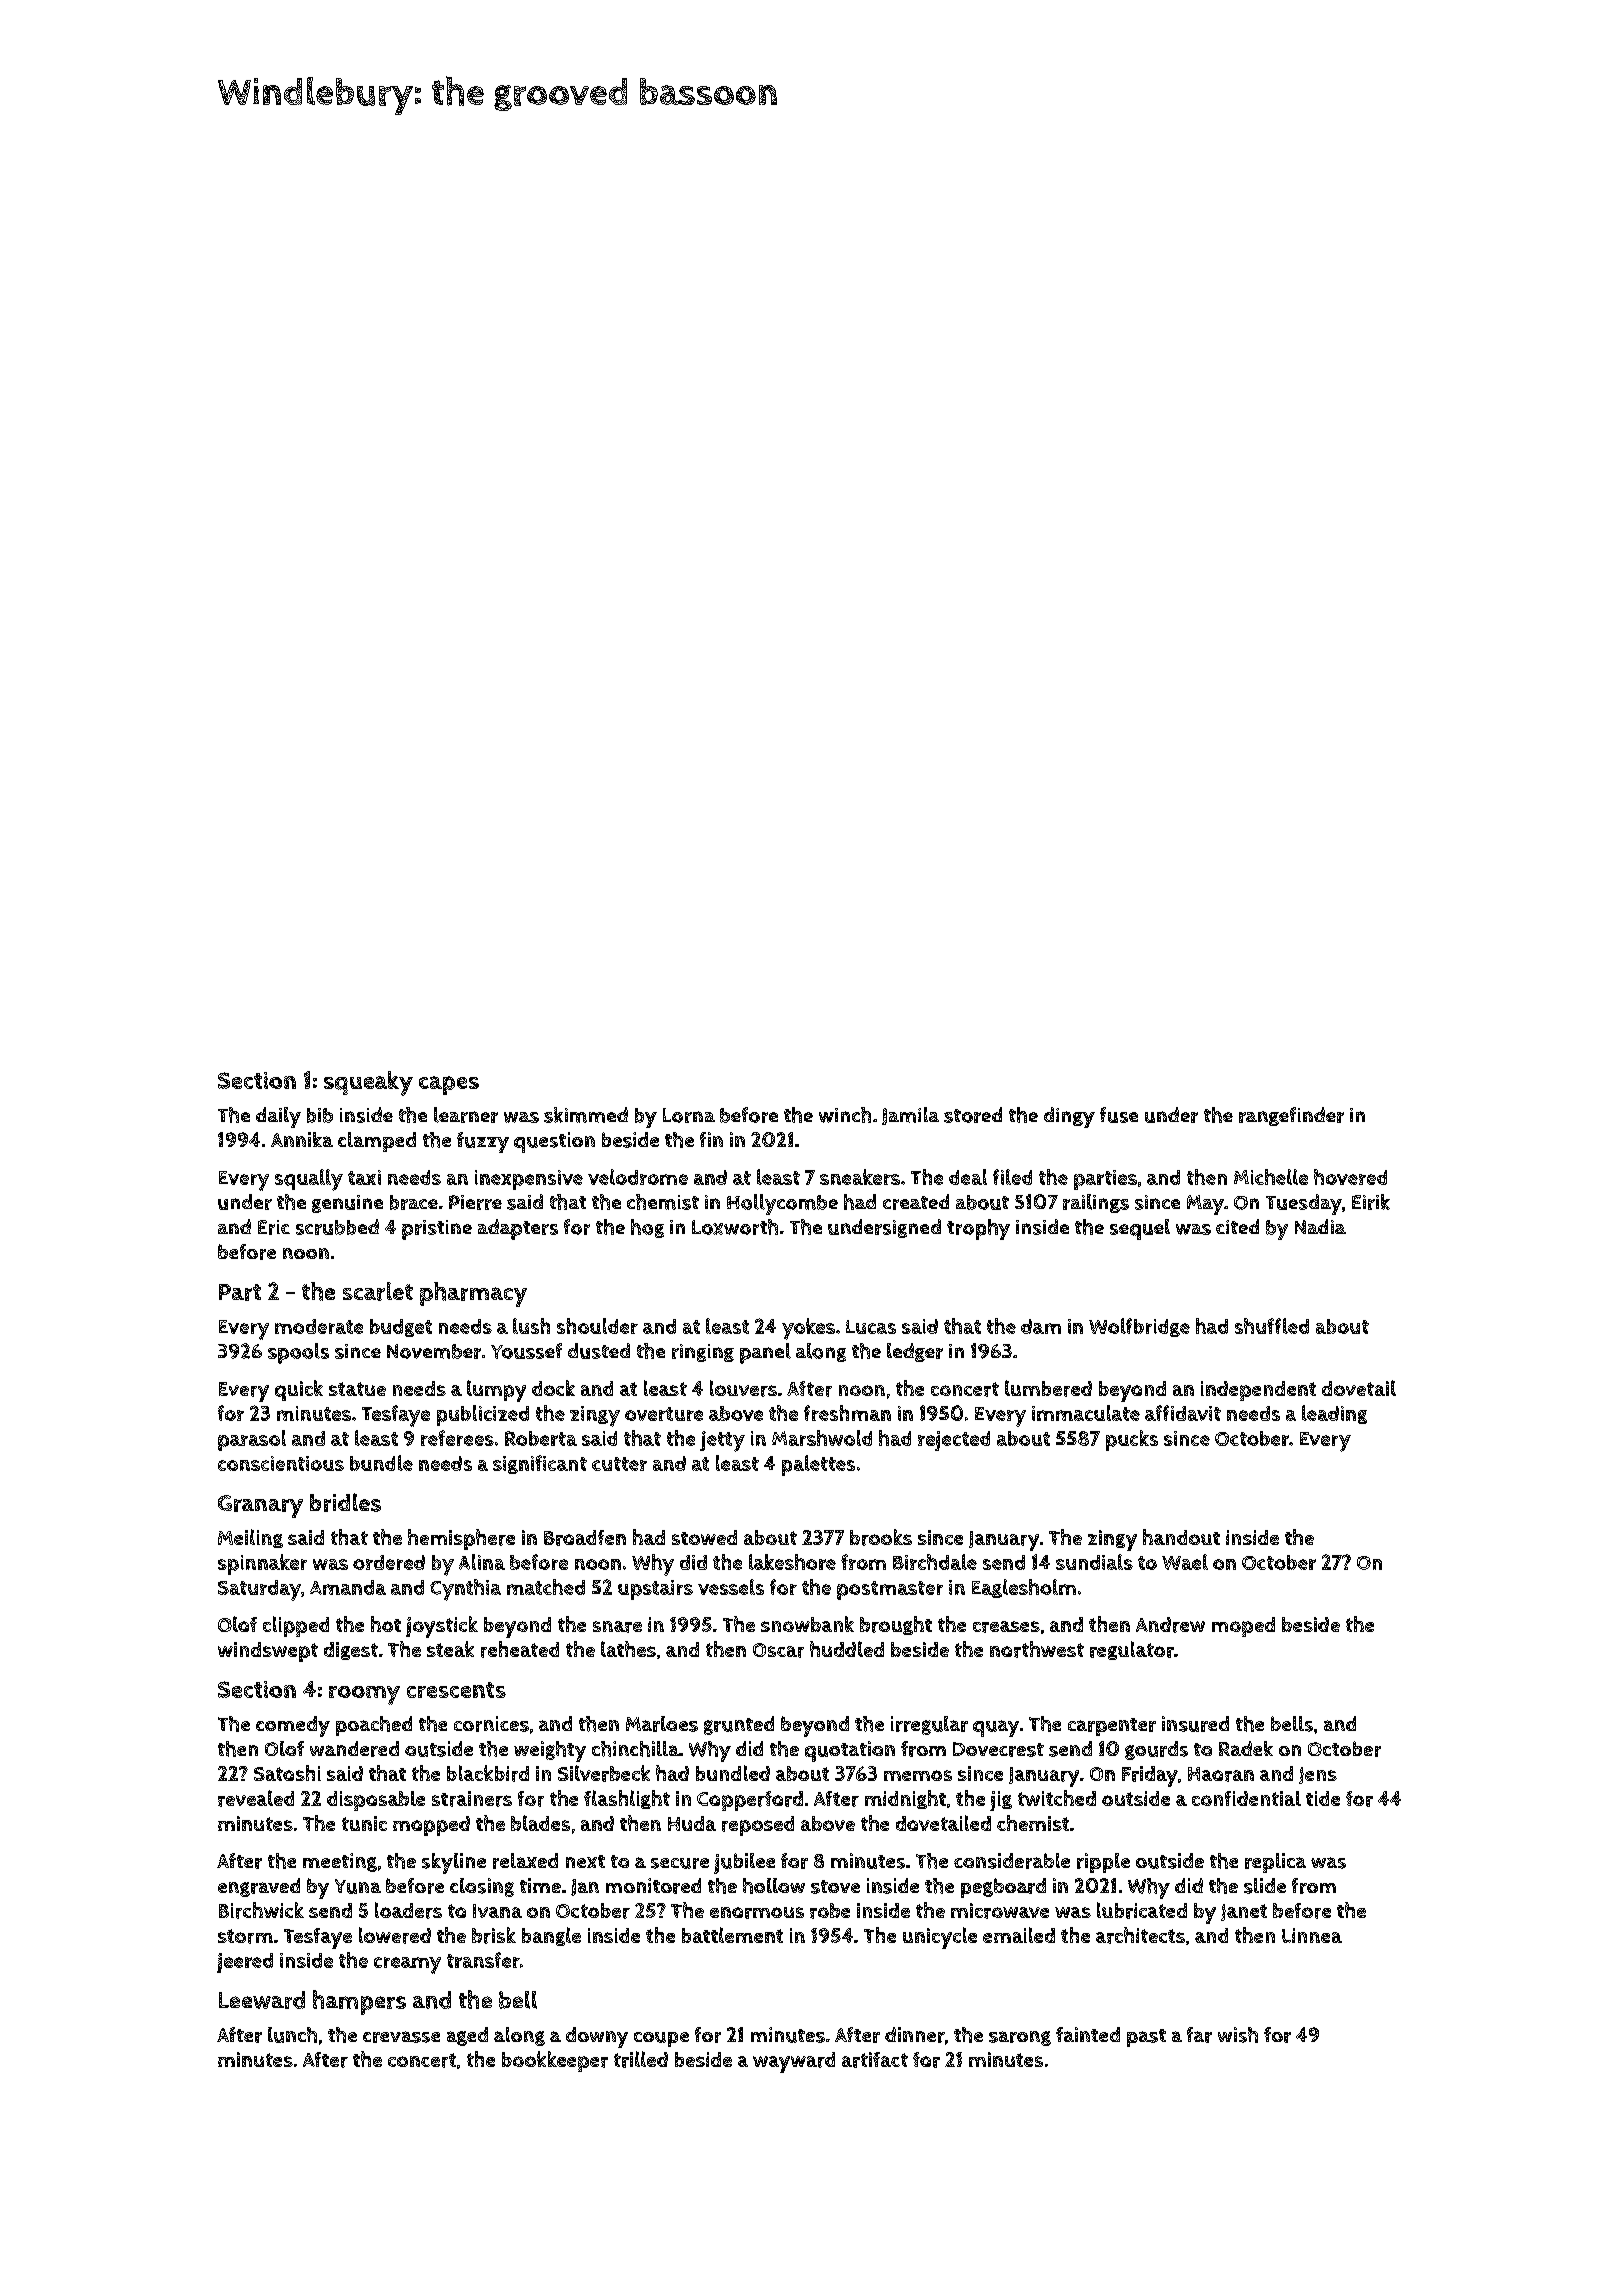 The image size is (1620, 2292). What do you see at coordinates (664, 1414) in the document?
I see `overture` at bounding box center [664, 1414].
